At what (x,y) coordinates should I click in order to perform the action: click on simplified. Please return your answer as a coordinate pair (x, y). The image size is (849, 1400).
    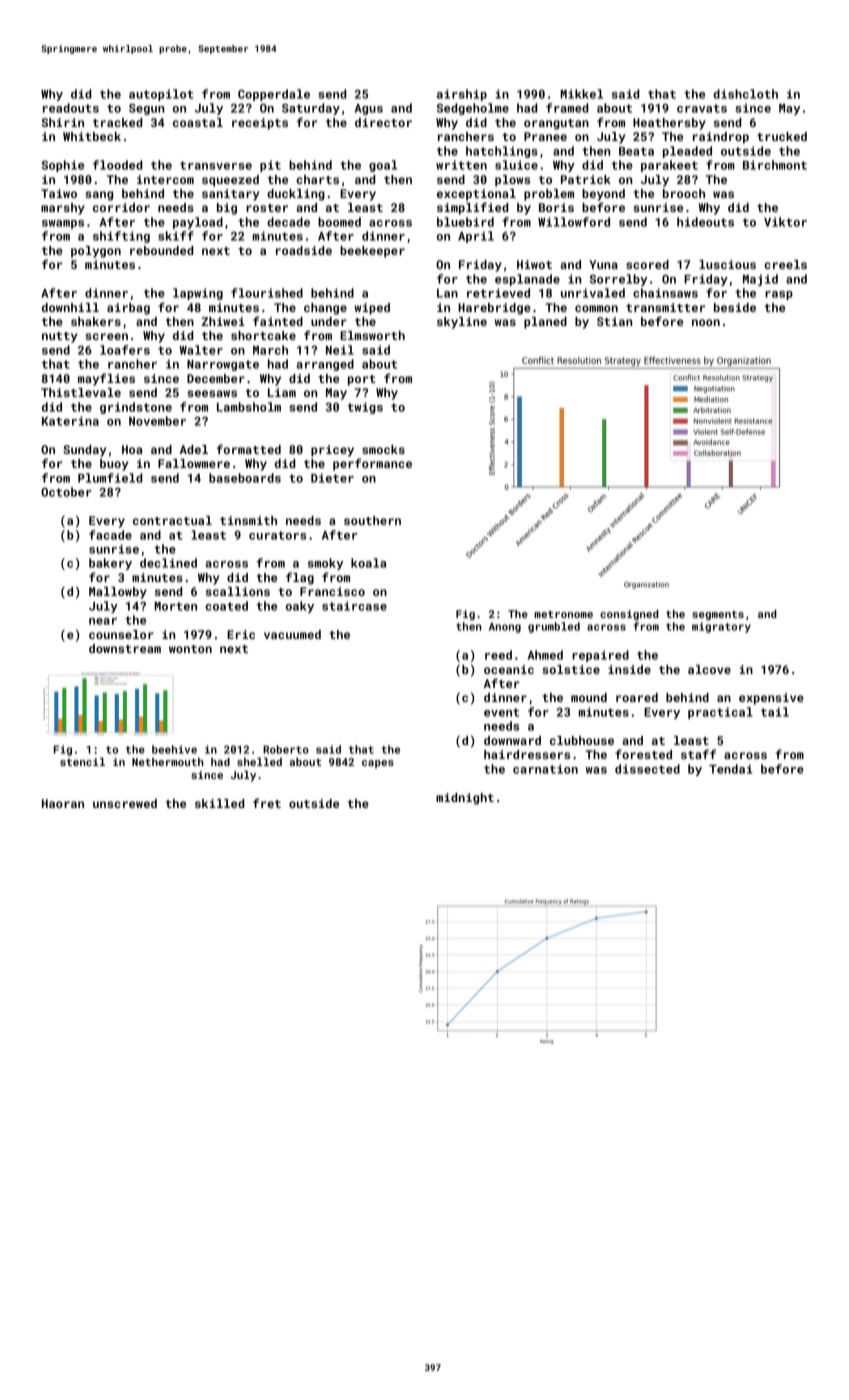
    Looking at the image, I should click on (472, 208).
